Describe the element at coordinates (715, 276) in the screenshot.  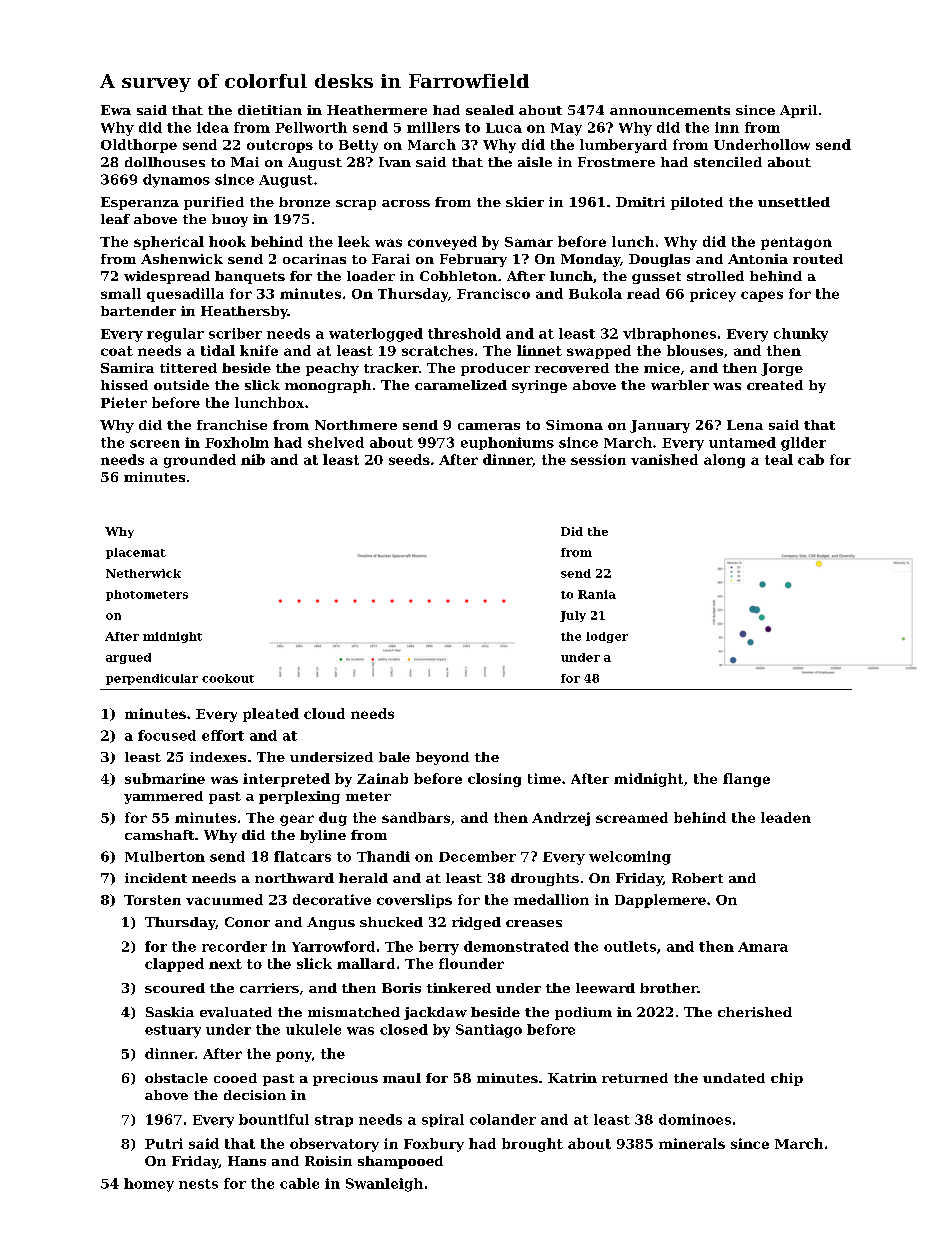
I see `strolled` at that location.
